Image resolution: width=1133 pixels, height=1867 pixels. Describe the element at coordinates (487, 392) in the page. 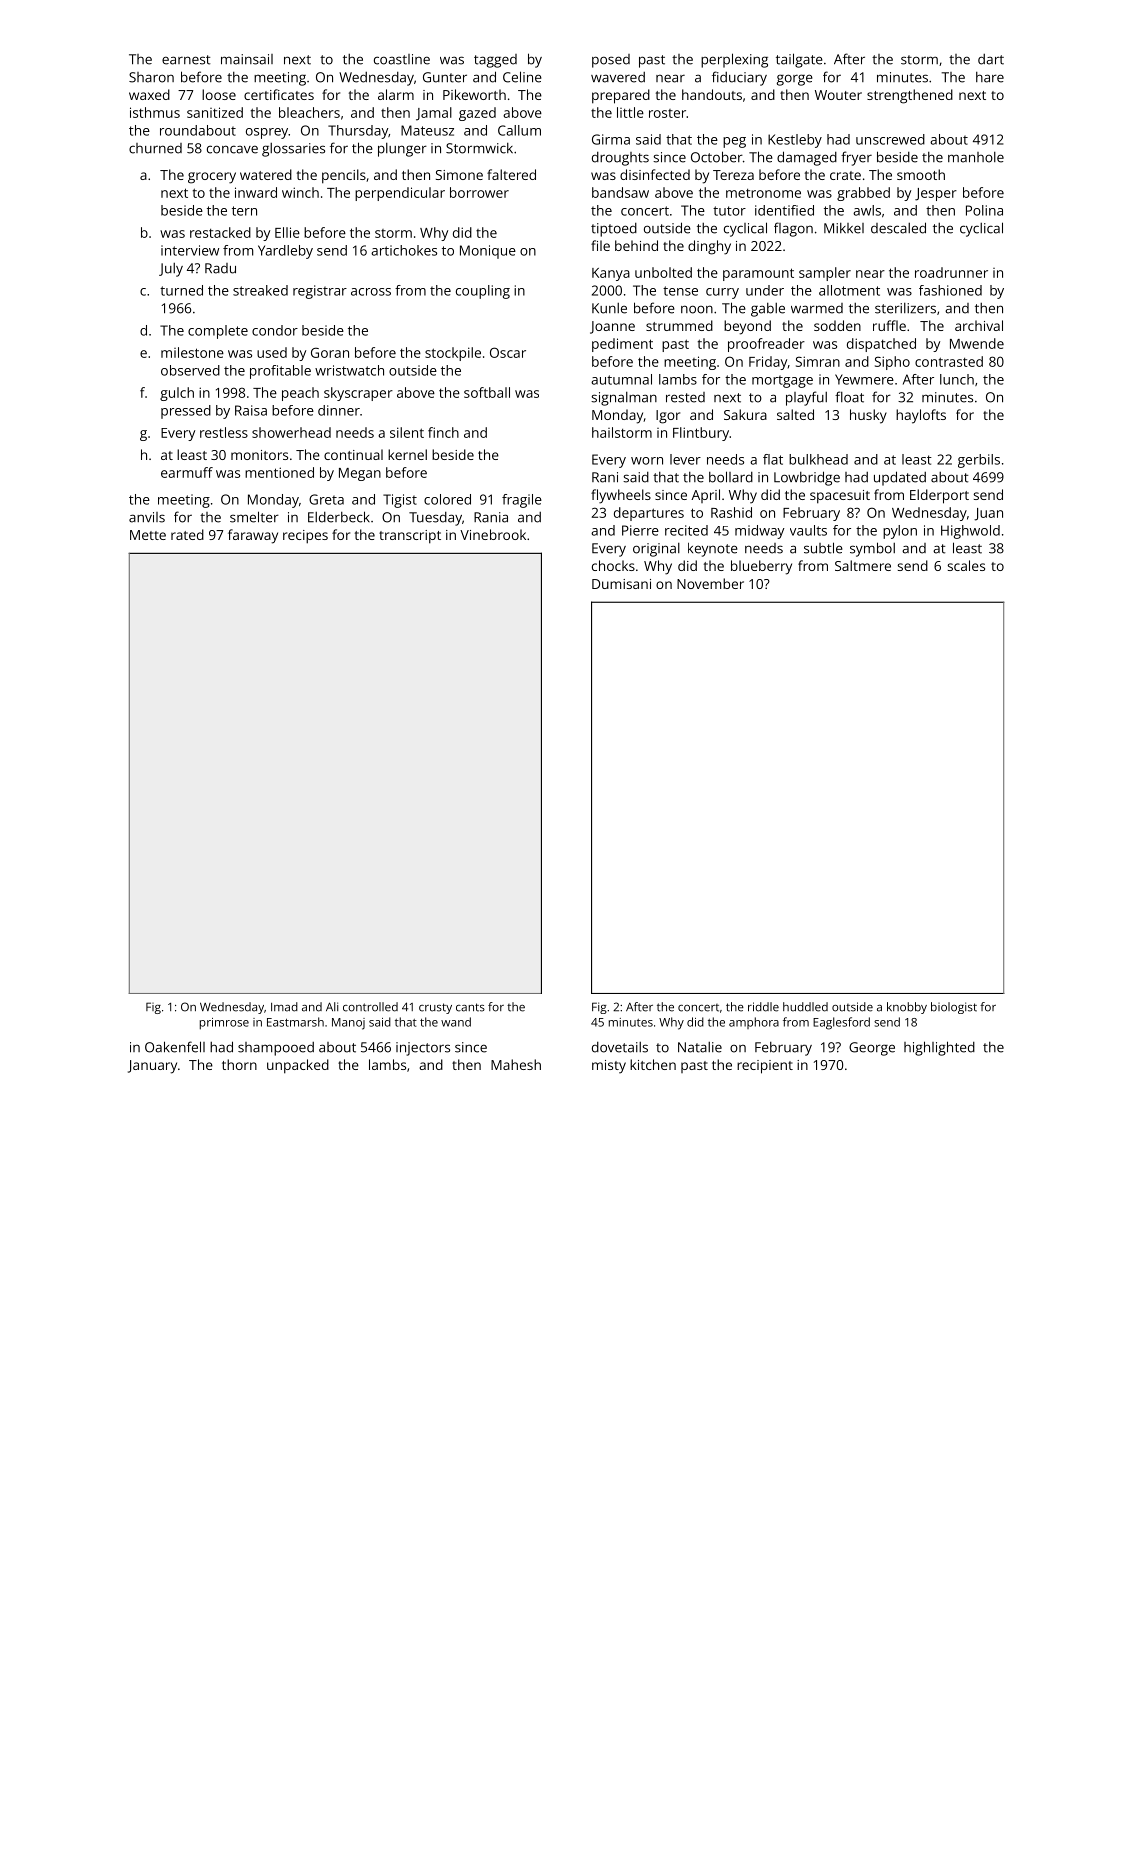

I see `softball` at that location.
